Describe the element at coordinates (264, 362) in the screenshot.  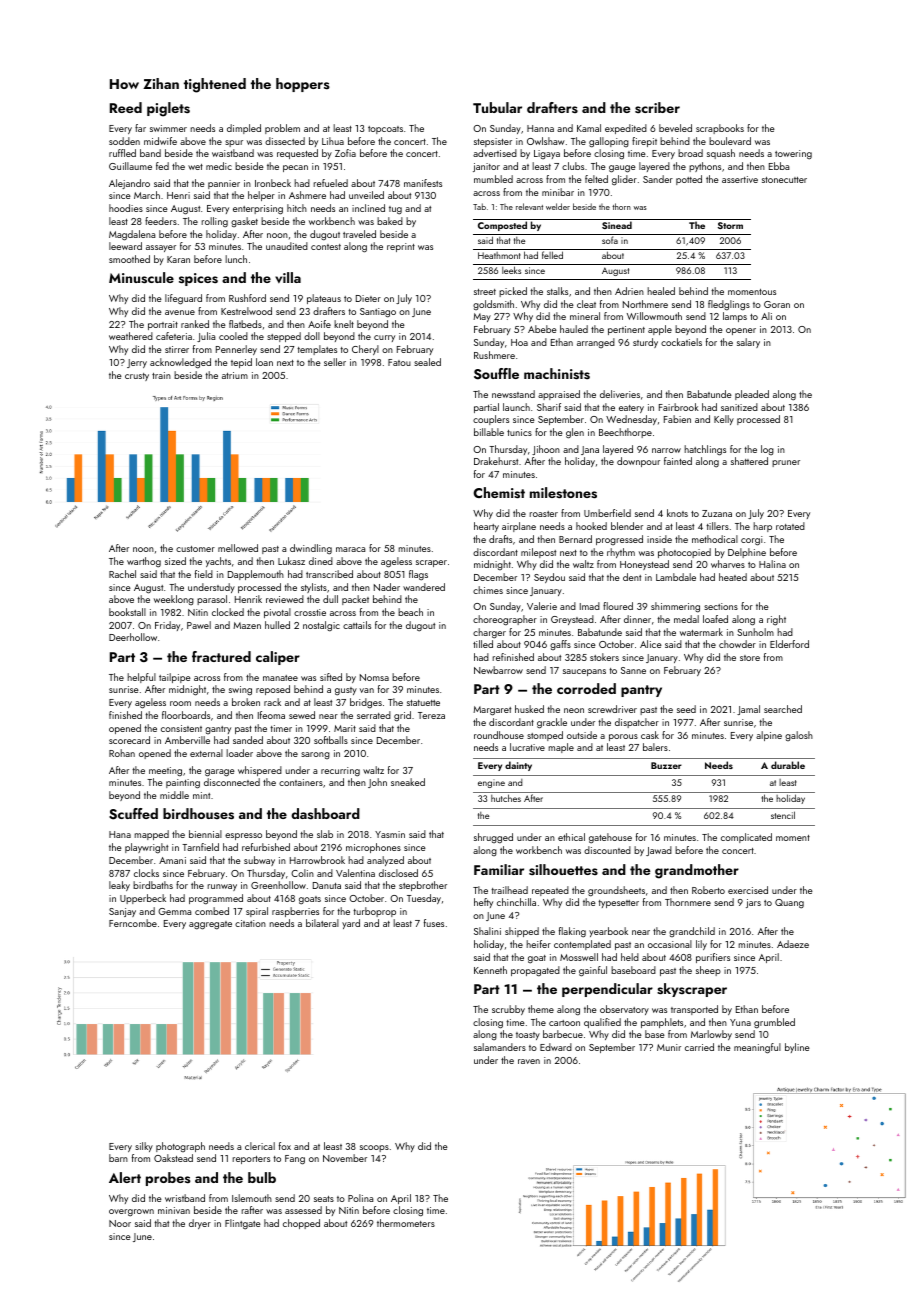
I see `loan` at that location.
